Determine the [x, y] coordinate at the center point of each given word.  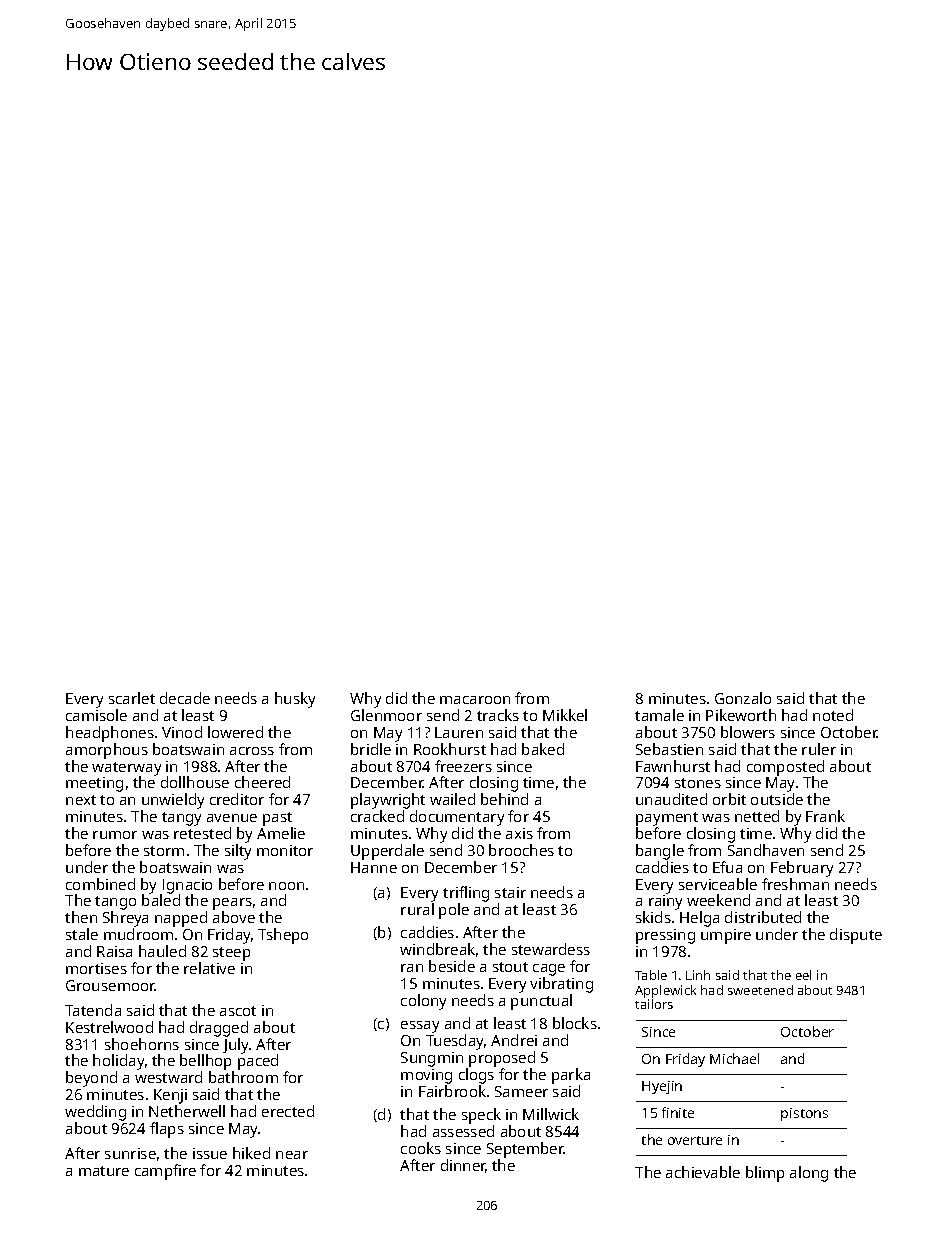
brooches [521, 850]
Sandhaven [766, 850]
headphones [110, 734]
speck [481, 1116]
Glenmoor [386, 715]
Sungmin [432, 1059]
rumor [115, 835]
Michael [734, 1058]
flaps [167, 1130]
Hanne [374, 867]
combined [100, 884]
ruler [819, 749]
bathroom [243, 1077]
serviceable [718, 884]
